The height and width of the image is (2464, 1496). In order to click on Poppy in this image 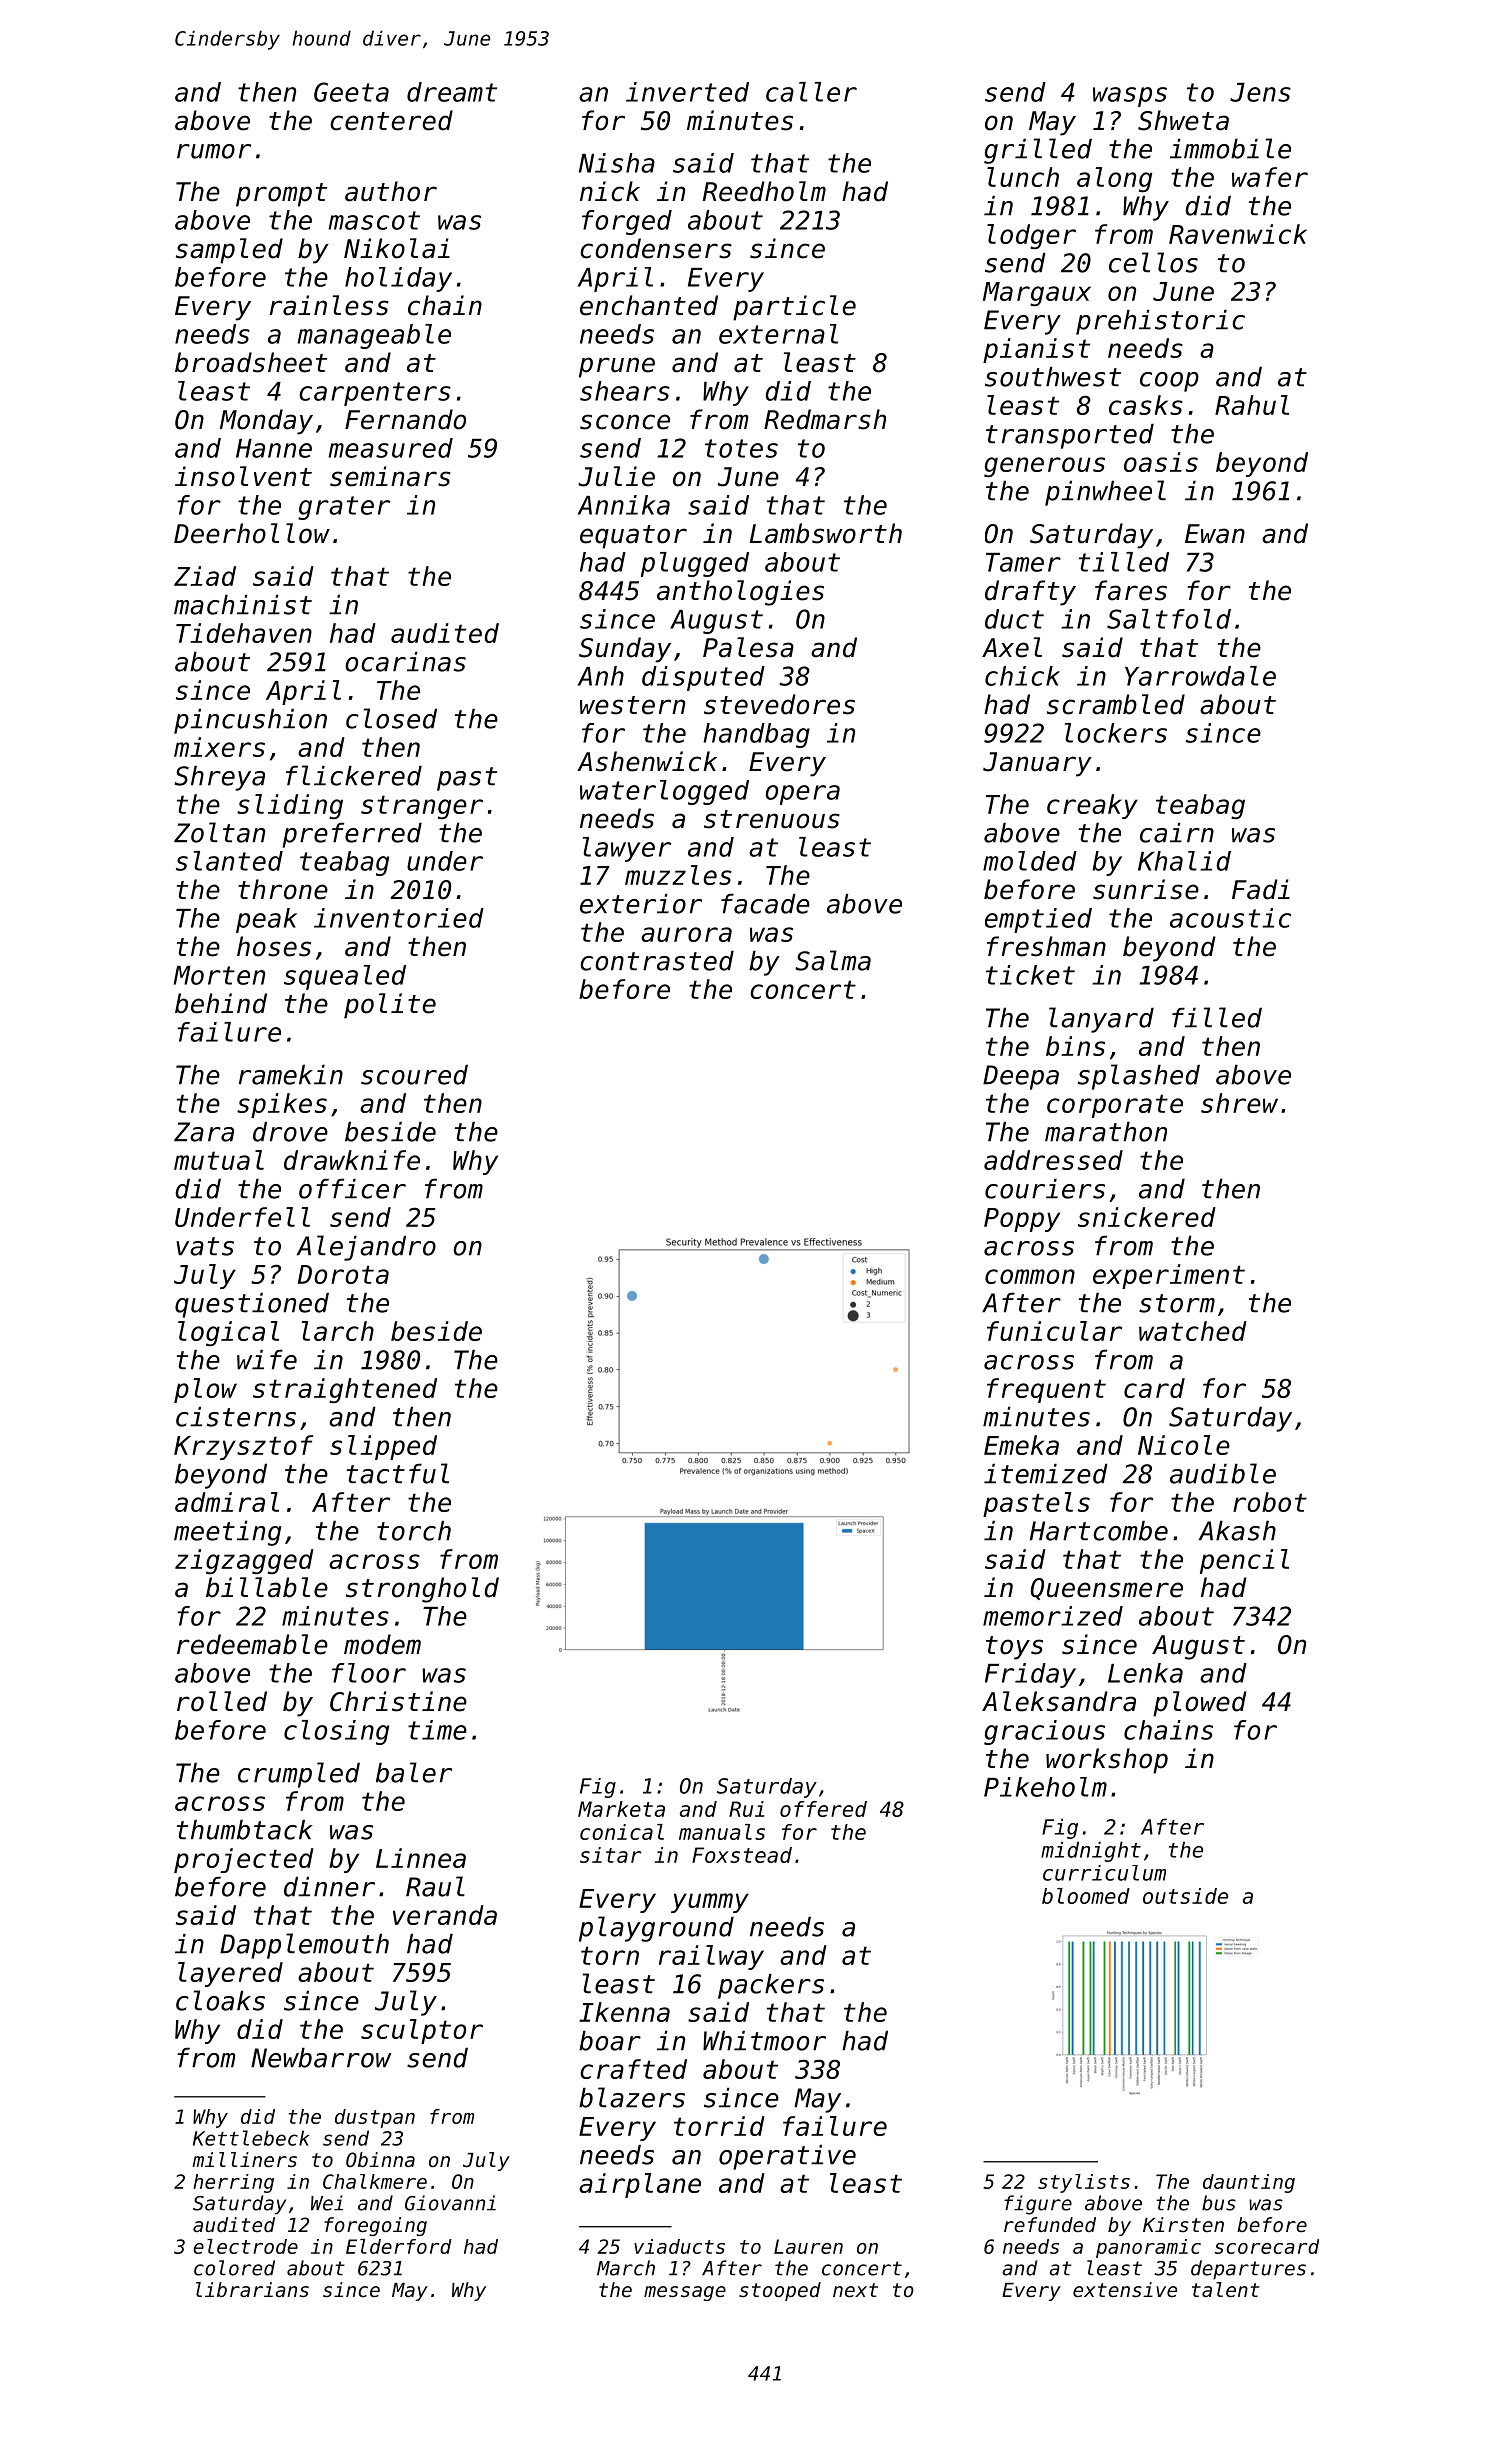, I will do `click(1022, 1220)`.
